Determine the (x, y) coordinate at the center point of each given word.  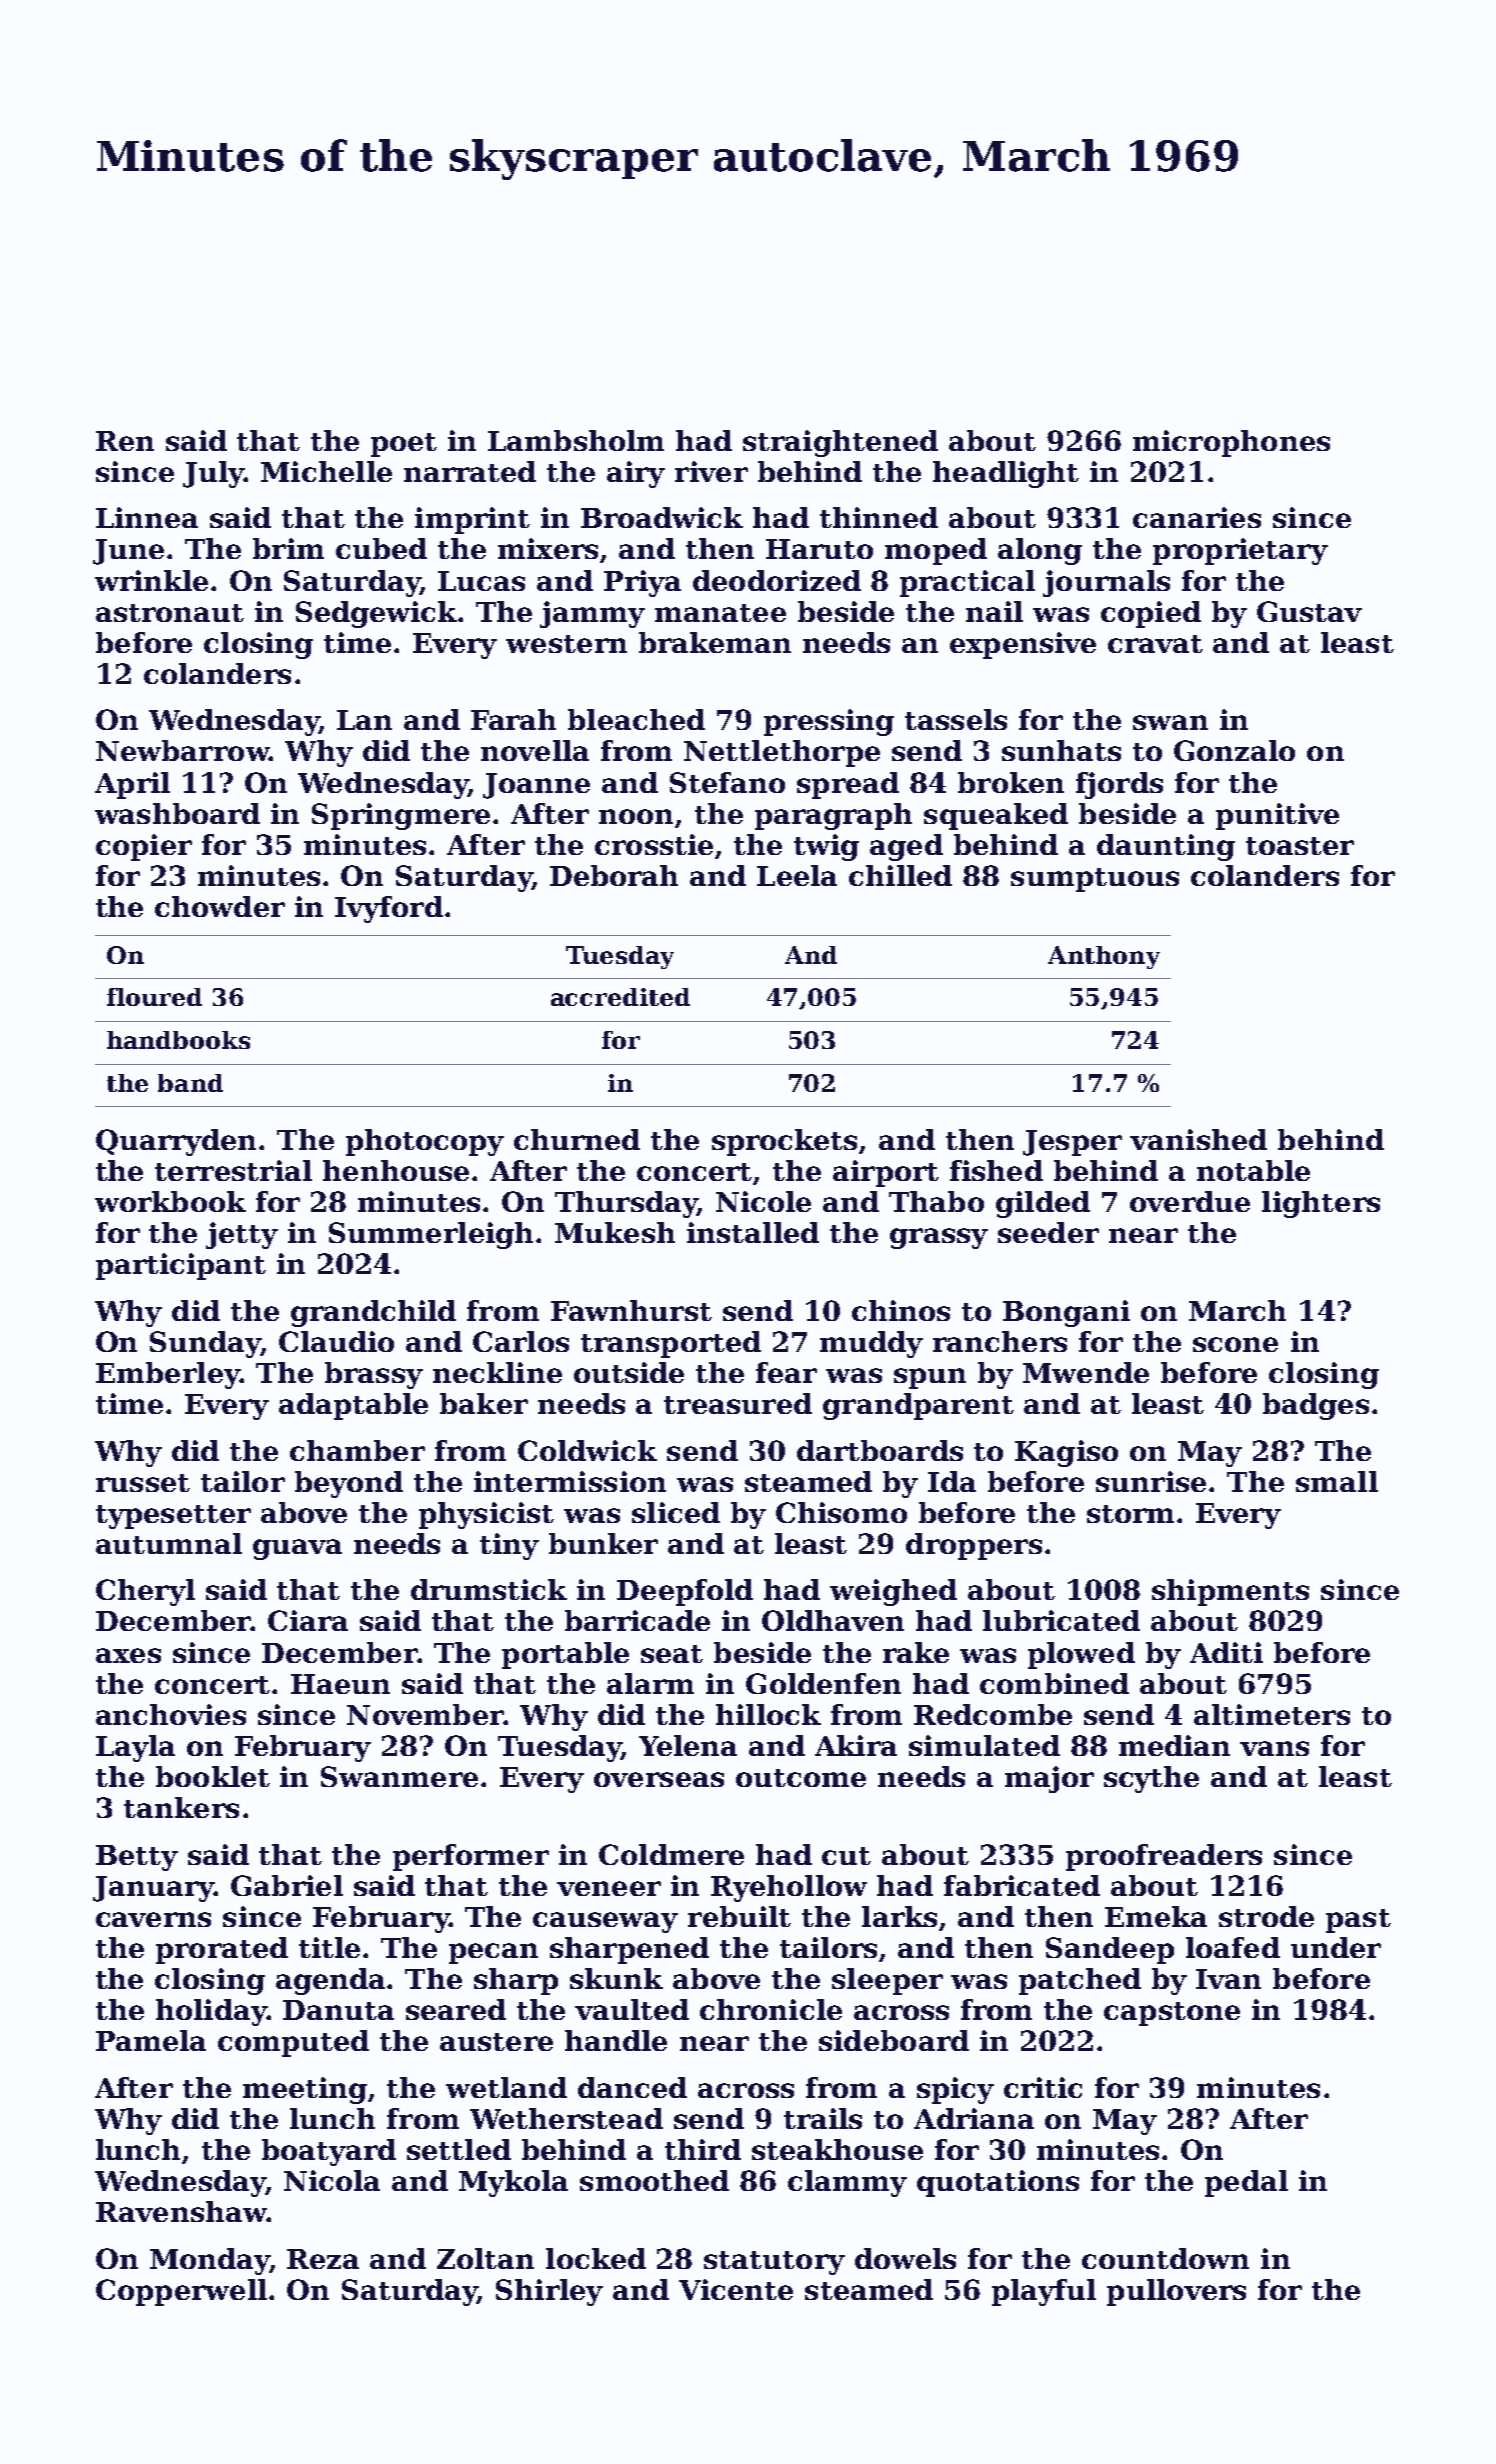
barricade (637, 1620)
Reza (323, 2259)
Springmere (401, 816)
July (213, 474)
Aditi (1226, 1652)
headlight (1006, 474)
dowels (905, 2258)
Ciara (308, 1620)
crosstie (654, 844)
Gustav (1309, 611)
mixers (548, 548)
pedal (1246, 2183)
